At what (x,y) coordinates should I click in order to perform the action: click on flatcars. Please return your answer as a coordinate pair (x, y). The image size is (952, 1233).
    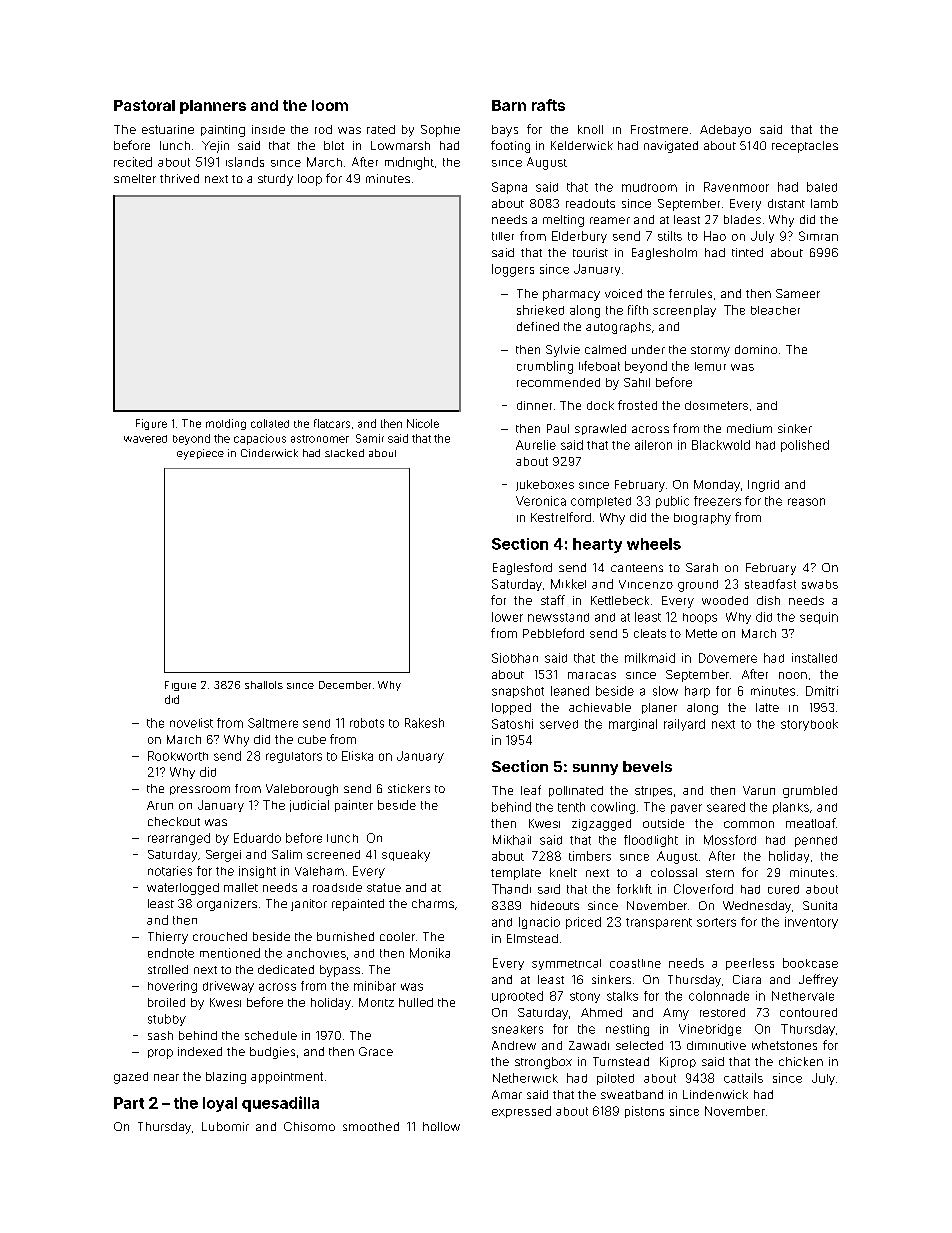
    Looking at the image, I should click on (332, 423).
